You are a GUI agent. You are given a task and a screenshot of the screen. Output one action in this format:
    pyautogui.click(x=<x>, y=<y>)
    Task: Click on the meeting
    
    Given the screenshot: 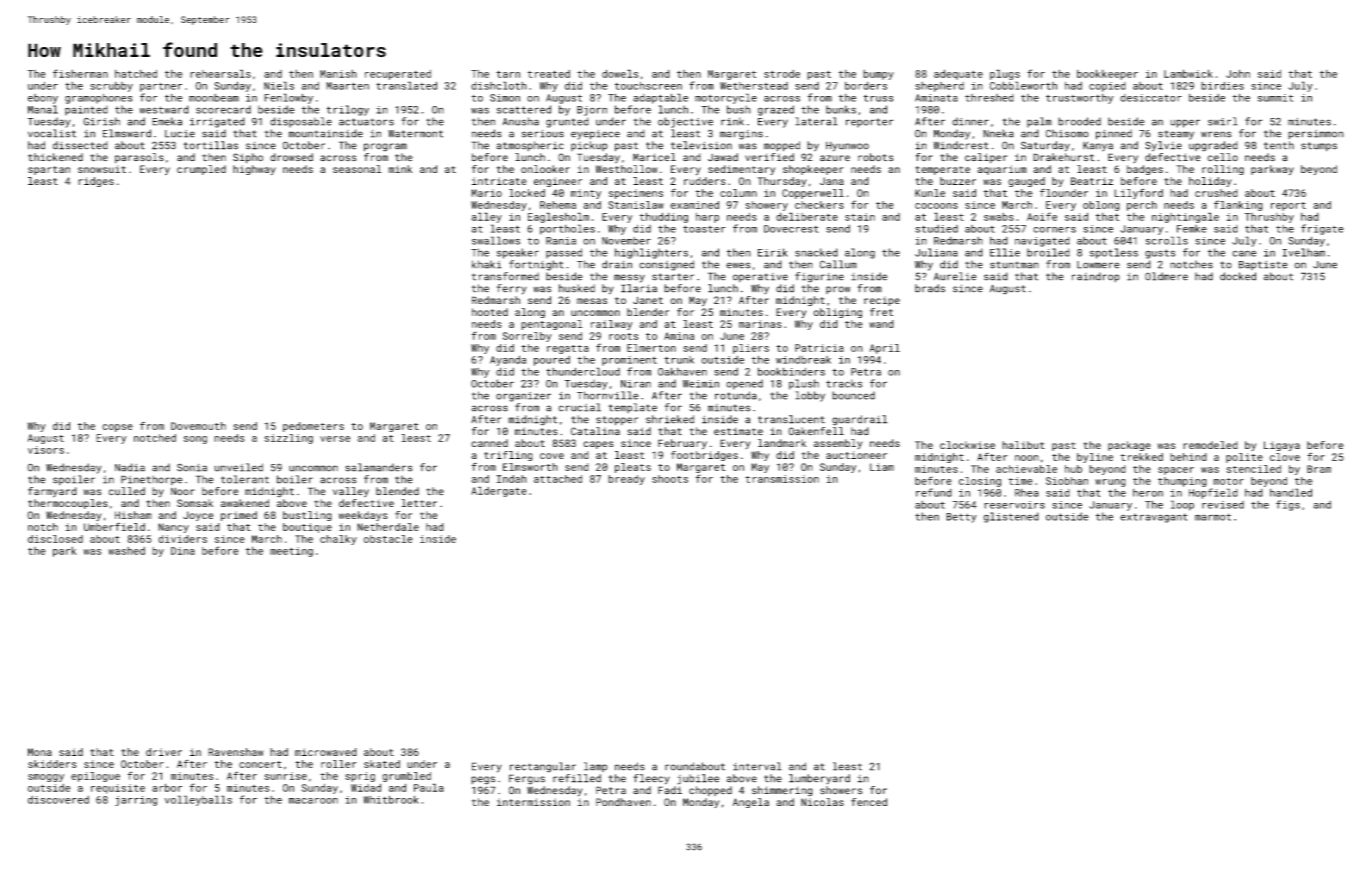 What is the action you would take?
    pyautogui.click(x=291, y=552)
